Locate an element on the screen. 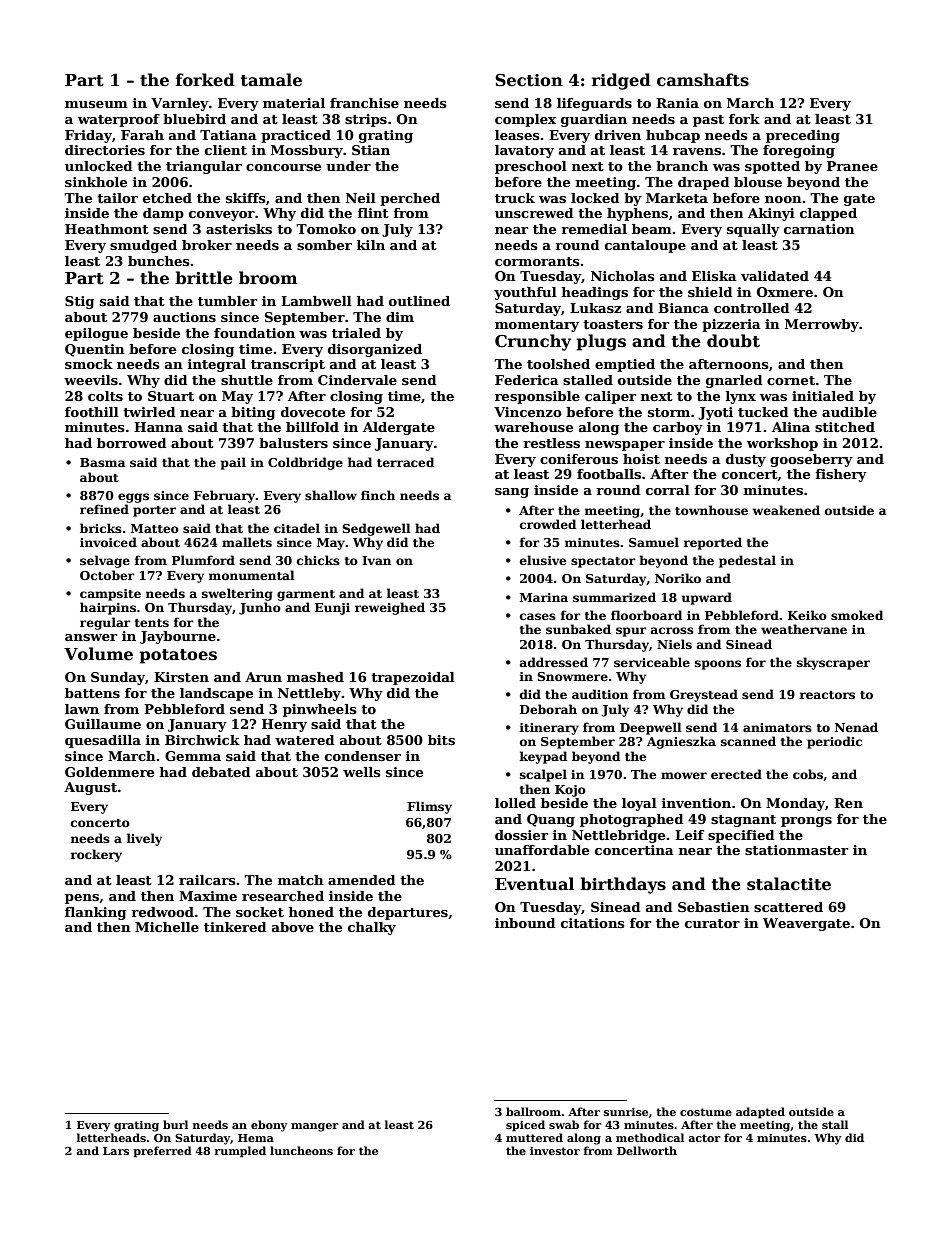 This screenshot has width=952, height=1233. reweighed is located at coordinates (390, 608).
